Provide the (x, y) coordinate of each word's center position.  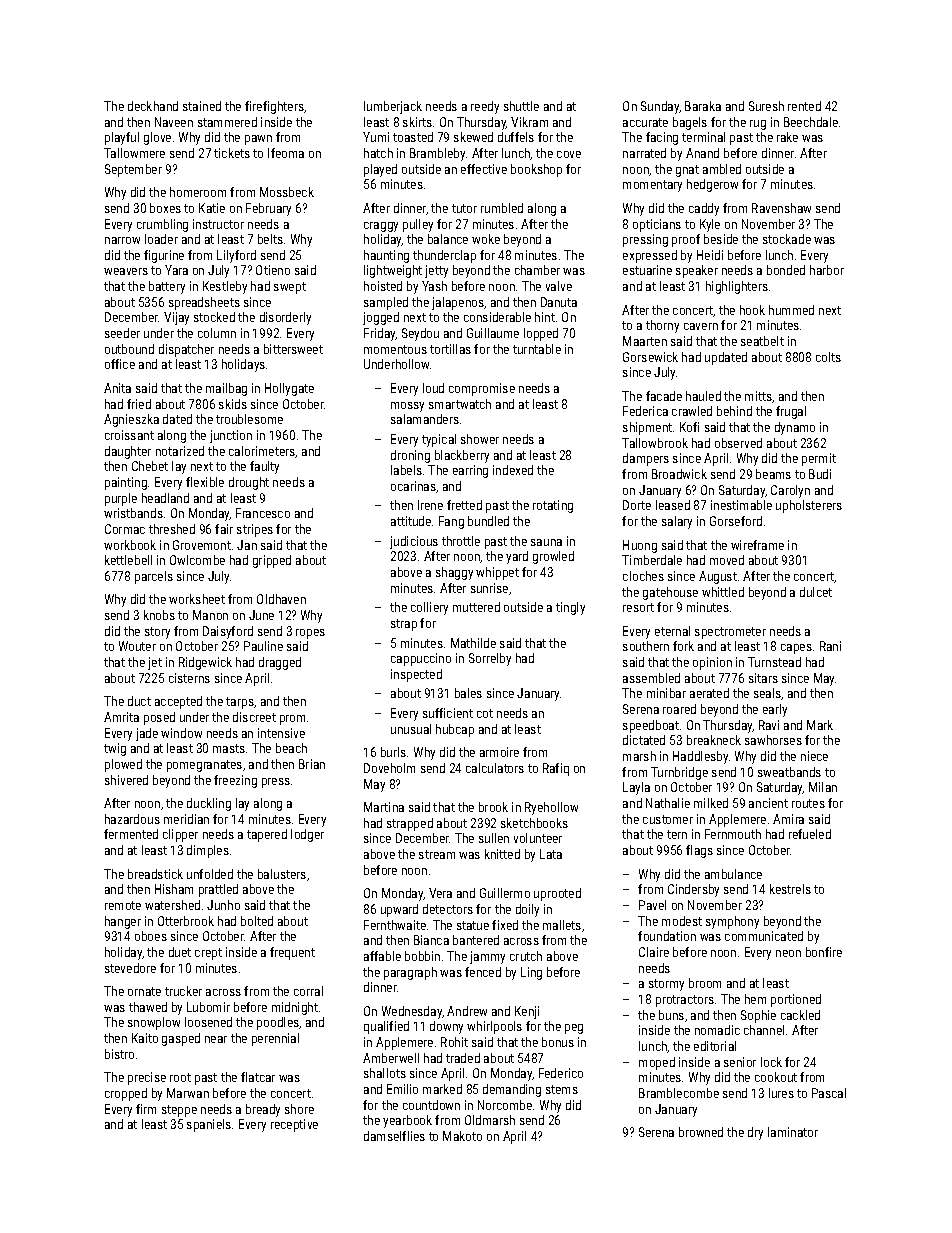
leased (673, 505)
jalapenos (458, 303)
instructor (218, 224)
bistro (119, 1054)
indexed (513, 470)
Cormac (125, 529)
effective (484, 169)
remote (123, 905)
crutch (526, 956)
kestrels (790, 889)
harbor (827, 270)
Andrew (467, 1011)
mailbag (226, 389)
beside (721, 239)
